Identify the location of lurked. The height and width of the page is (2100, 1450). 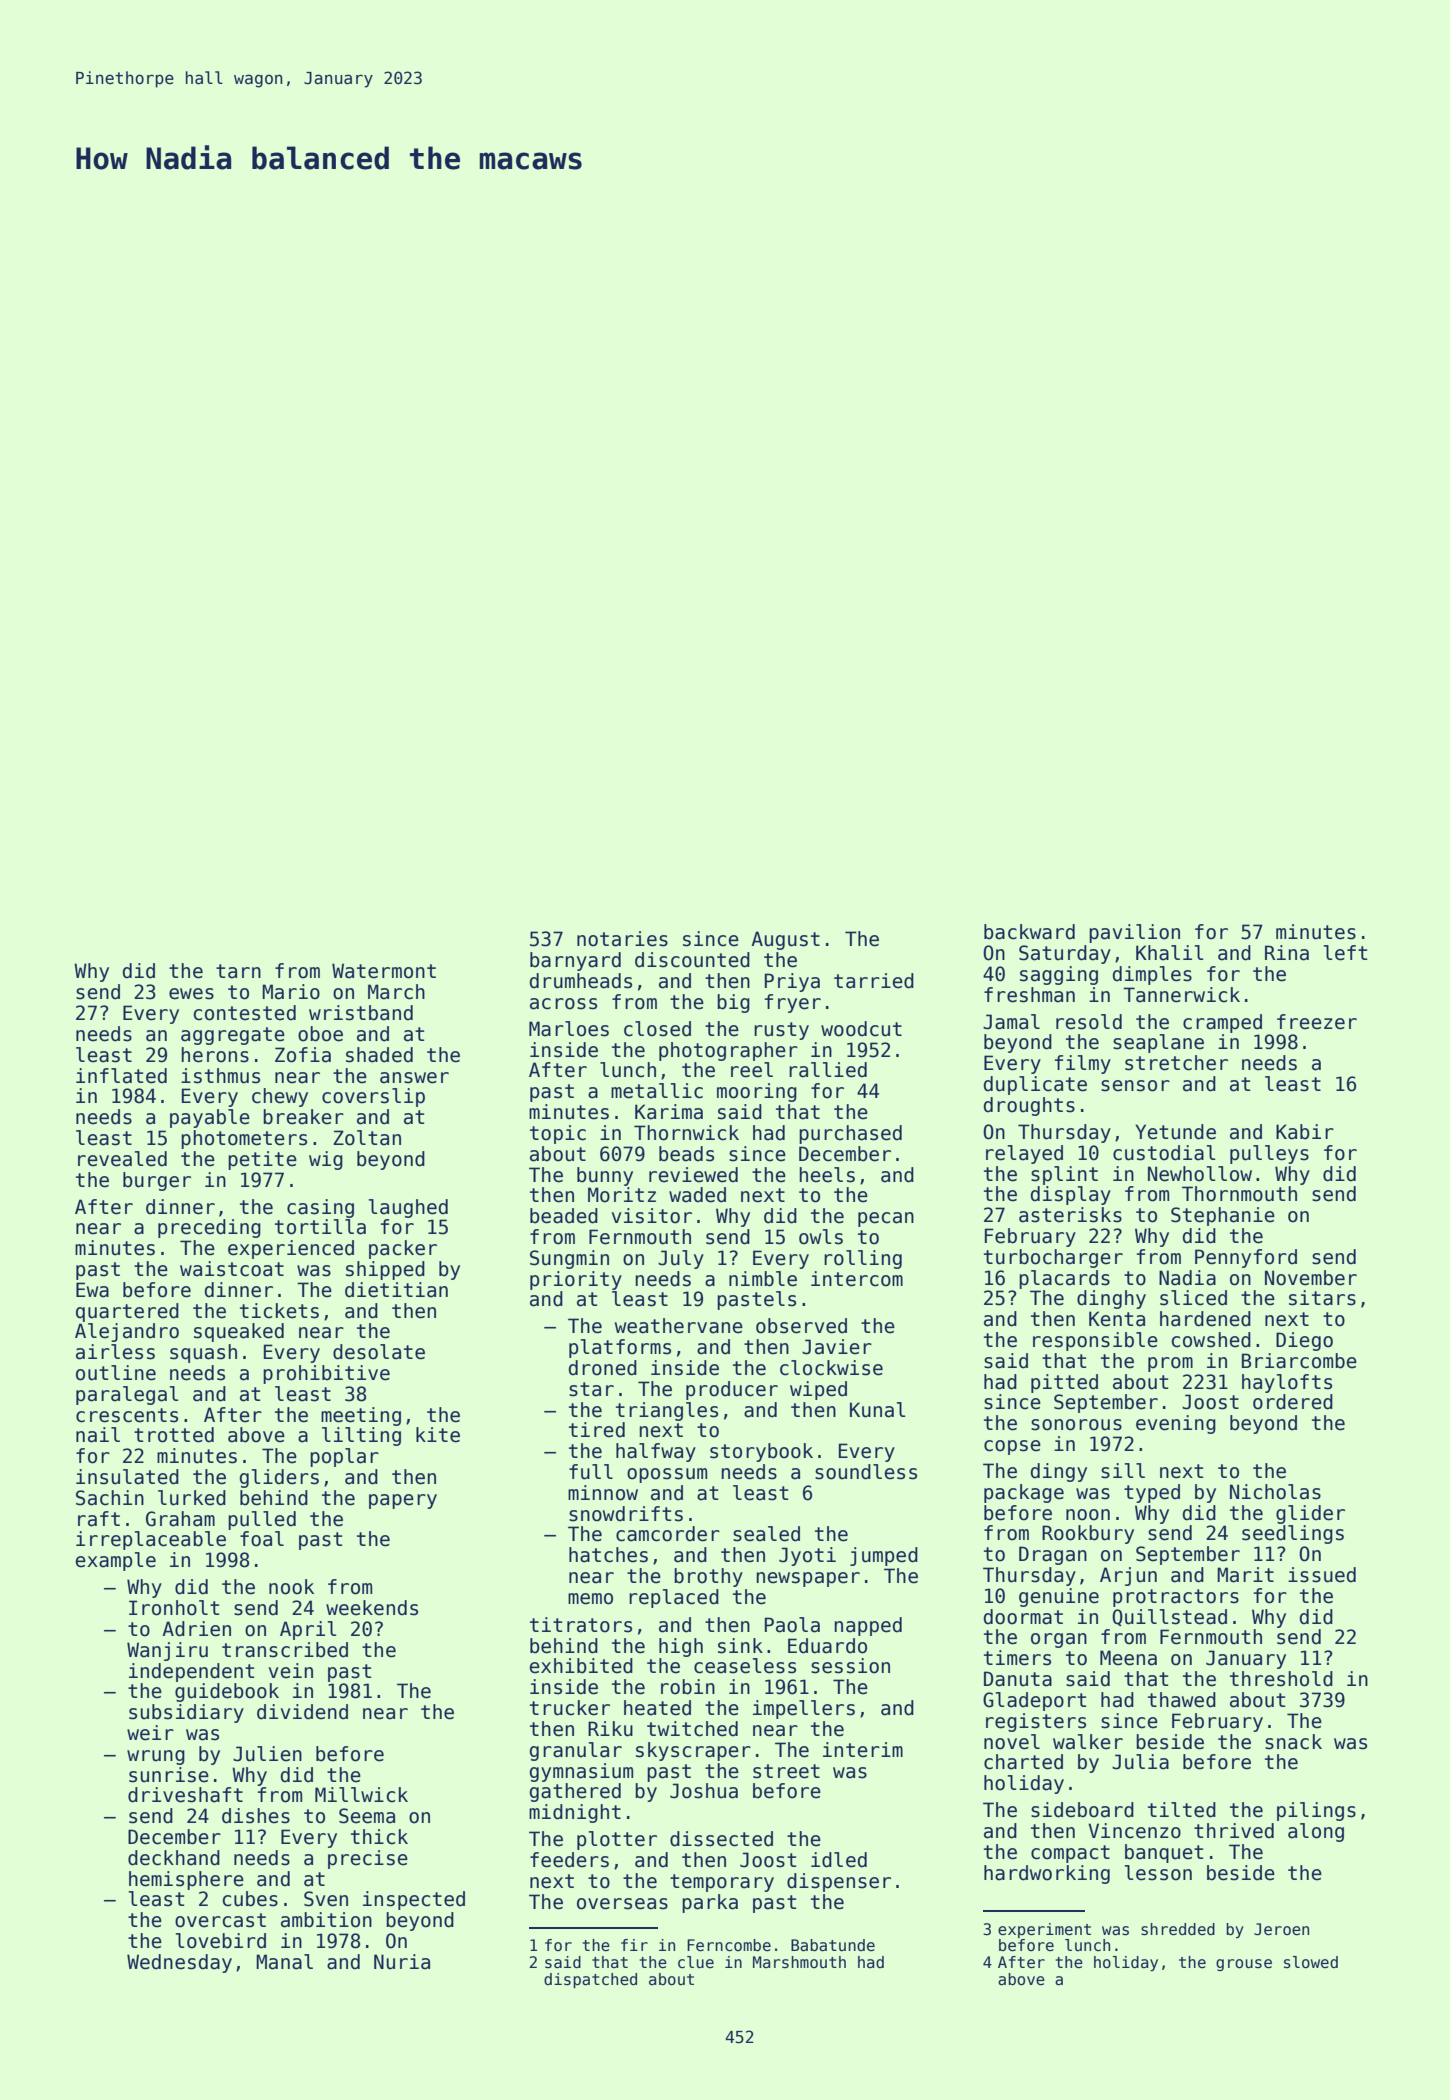
(192, 1498).
